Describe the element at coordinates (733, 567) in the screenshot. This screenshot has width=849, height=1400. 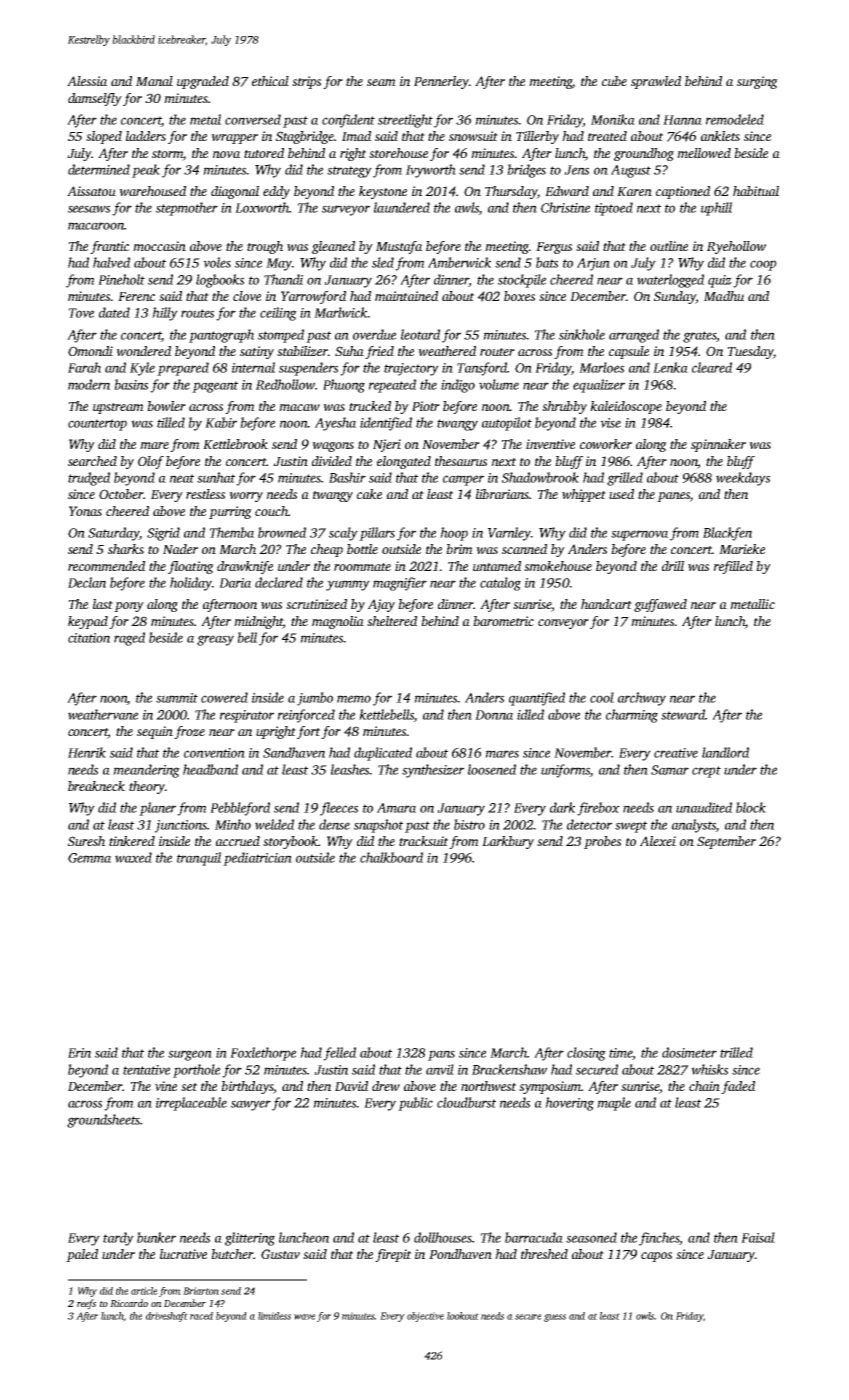
I see `refilled` at that location.
